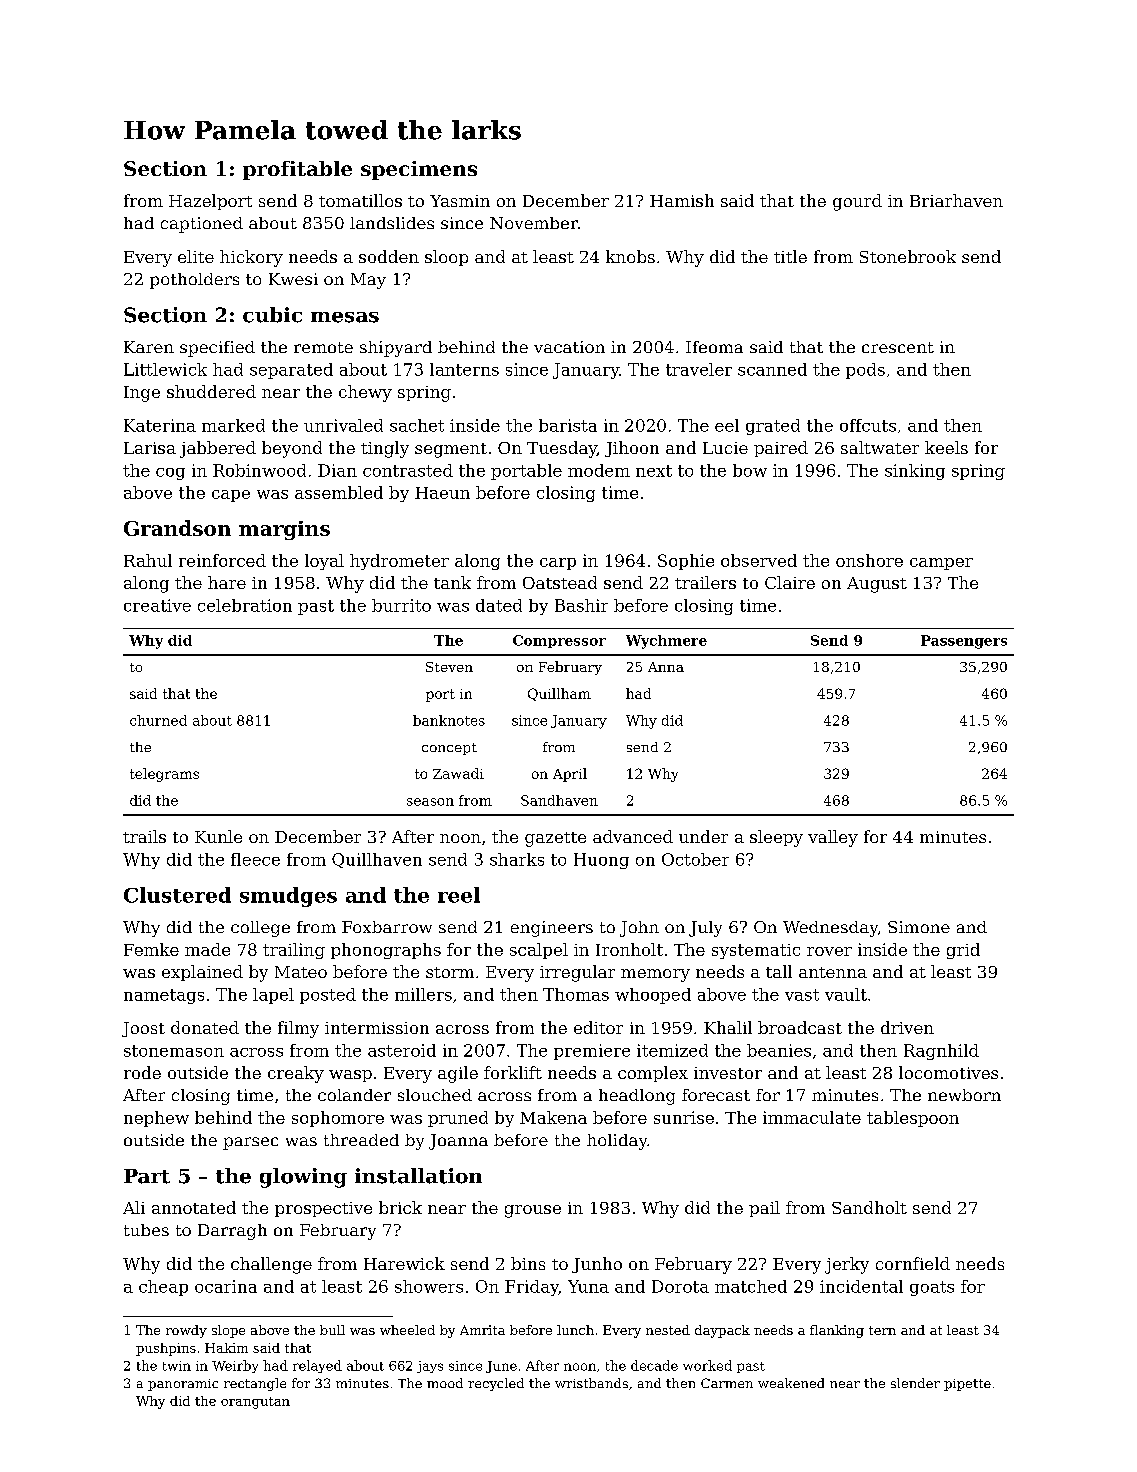 The image size is (1137, 1472). What do you see at coordinates (449, 720) in the screenshot?
I see `banknotes` at bounding box center [449, 720].
